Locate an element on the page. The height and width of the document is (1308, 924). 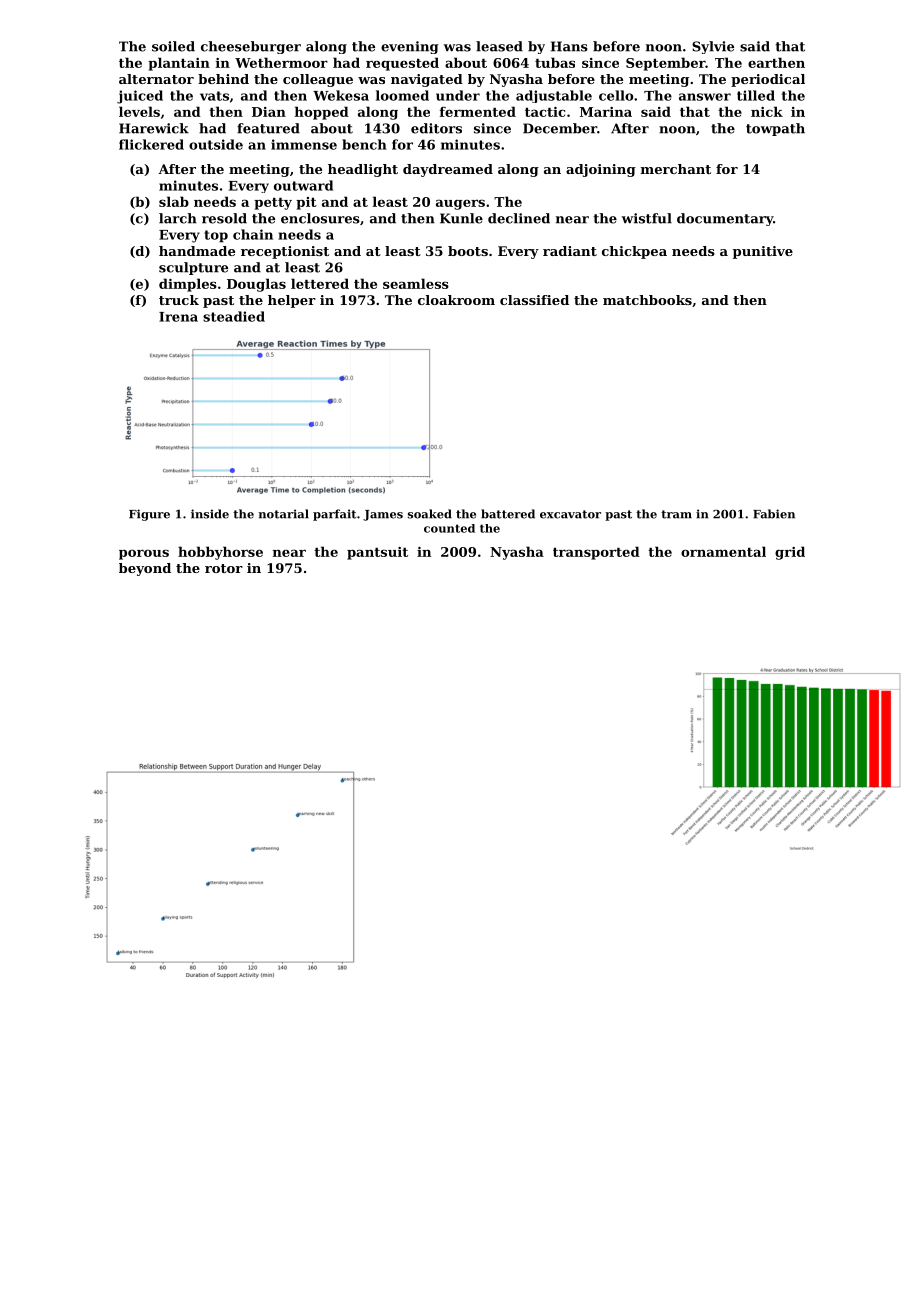
parfait is located at coordinates (335, 515).
